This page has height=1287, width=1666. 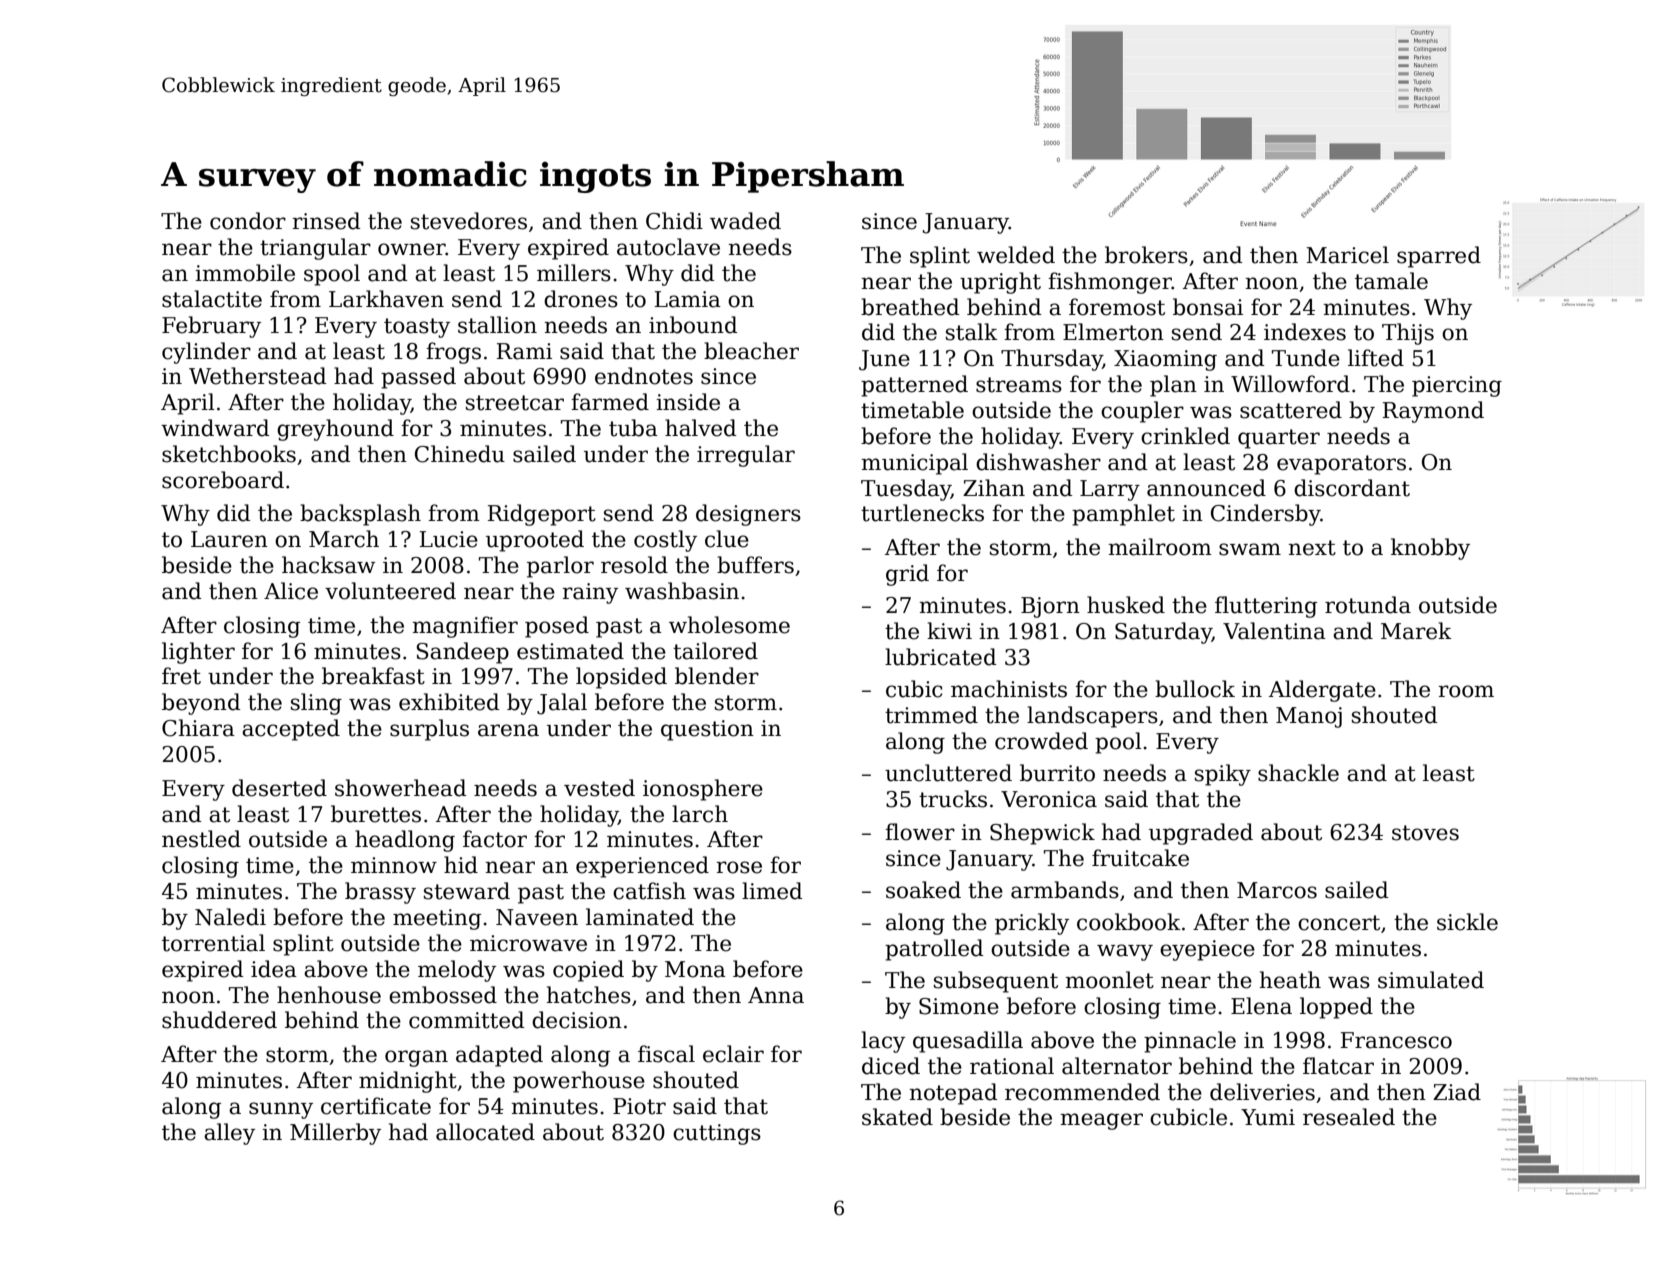 What do you see at coordinates (1439, 257) in the page?
I see `sparred` at bounding box center [1439, 257].
